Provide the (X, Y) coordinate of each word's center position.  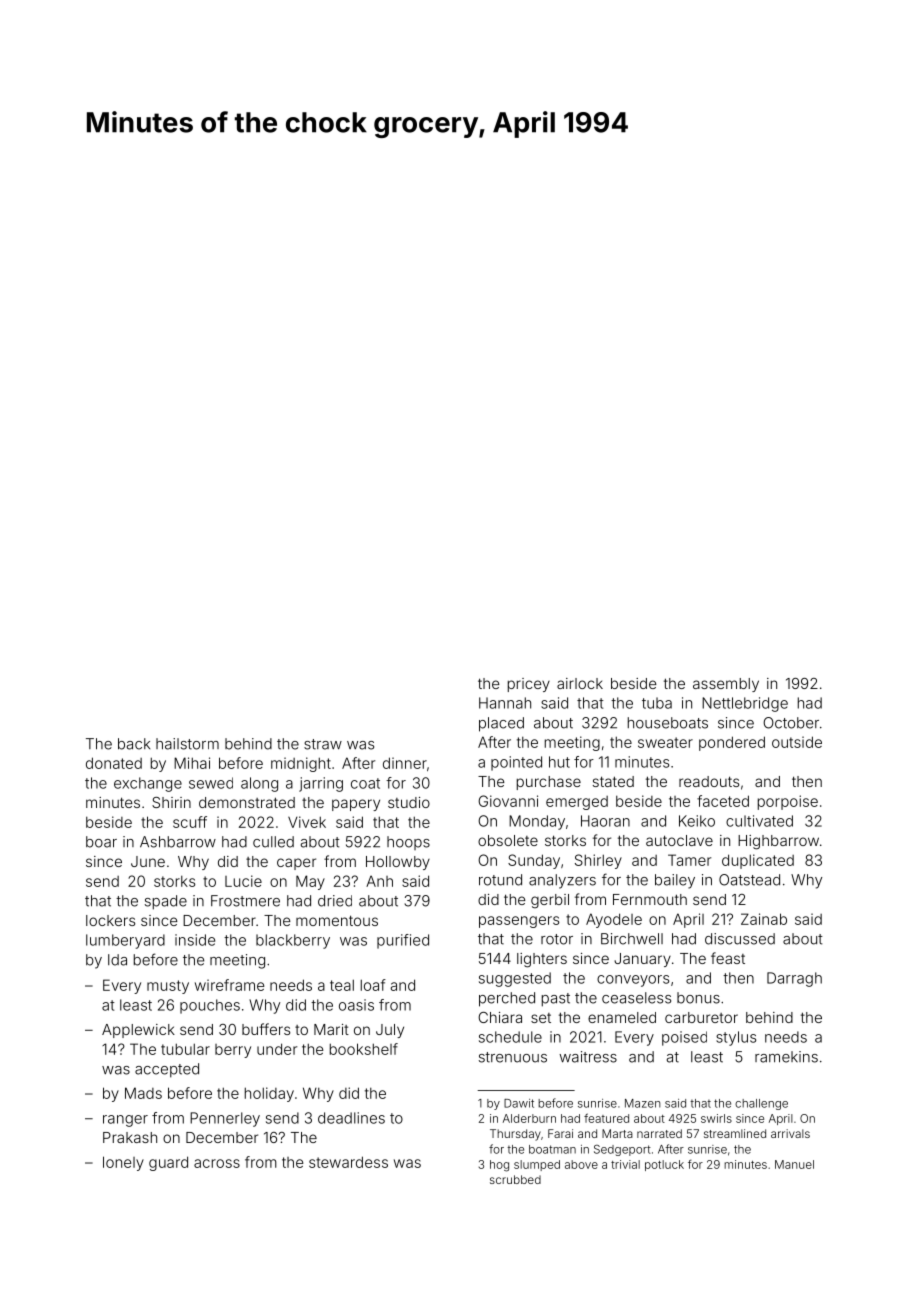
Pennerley (225, 1119)
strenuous (513, 1057)
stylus (736, 1038)
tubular (185, 1049)
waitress (588, 1057)
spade (166, 902)
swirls (716, 1118)
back (134, 744)
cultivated (759, 821)
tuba (657, 703)
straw (323, 744)
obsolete (508, 840)
